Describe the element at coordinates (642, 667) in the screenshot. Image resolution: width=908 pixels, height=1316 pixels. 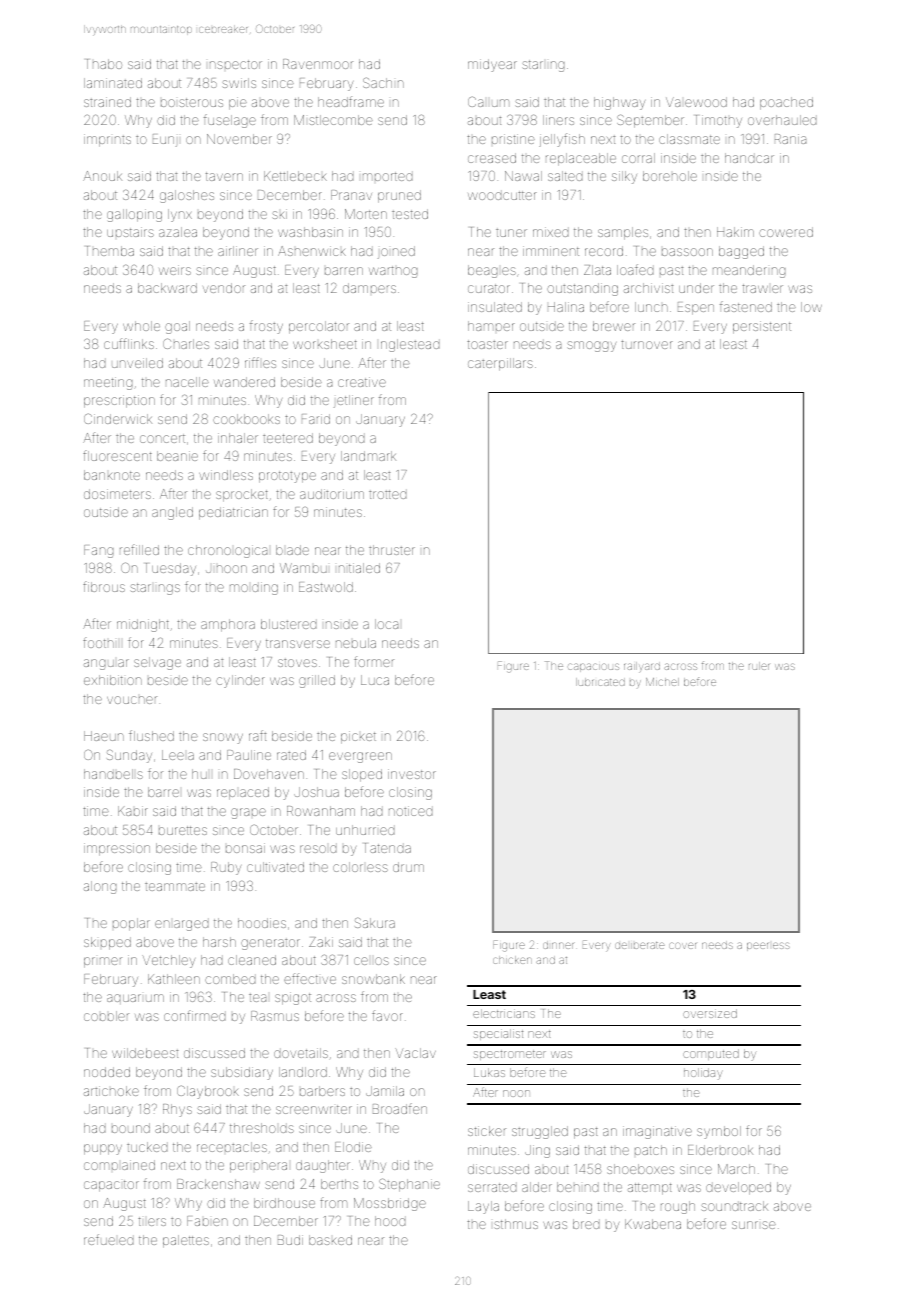
I see `railyard` at that location.
